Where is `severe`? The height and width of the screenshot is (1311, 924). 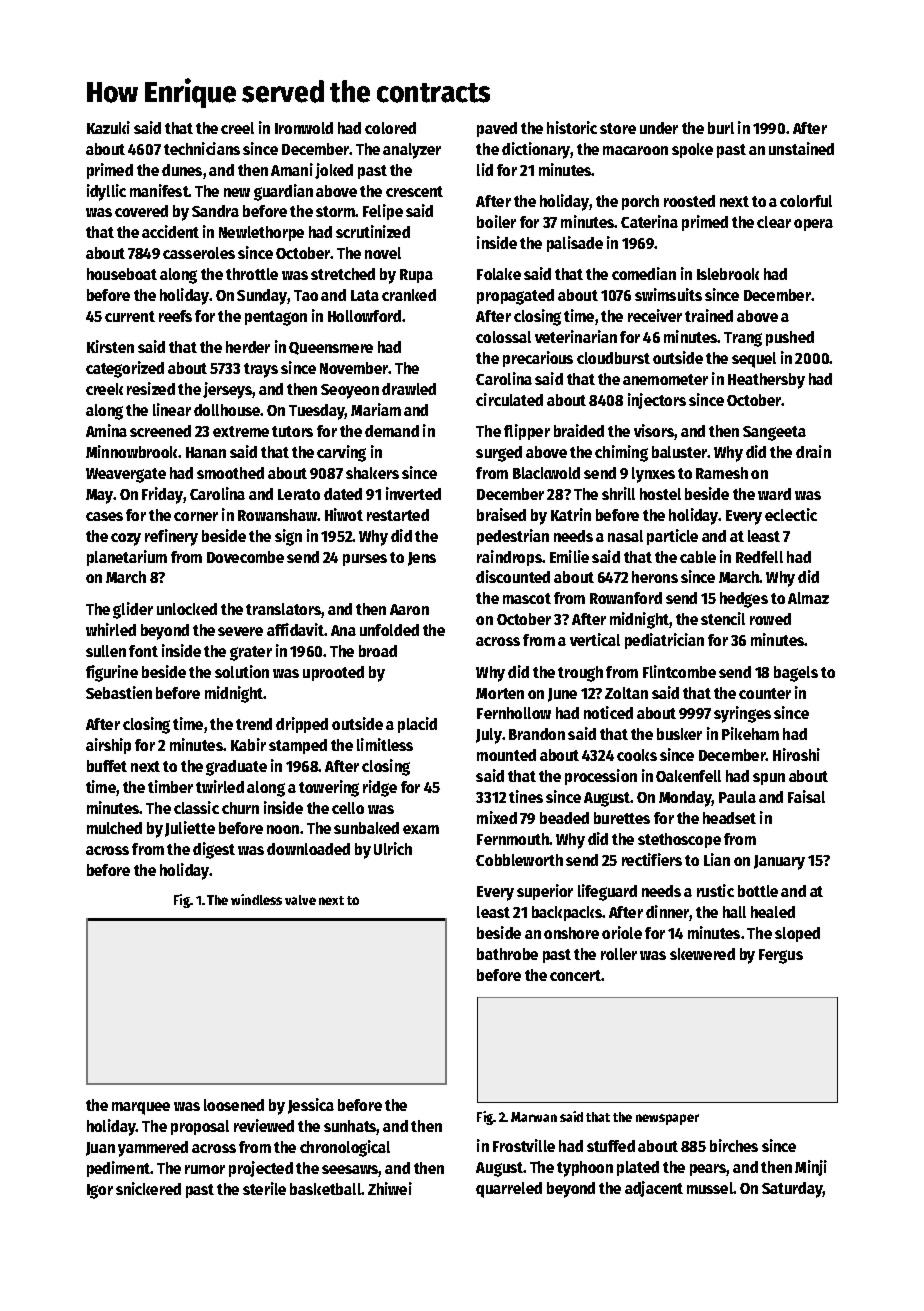 severe is located at coordinates (240, 631).
